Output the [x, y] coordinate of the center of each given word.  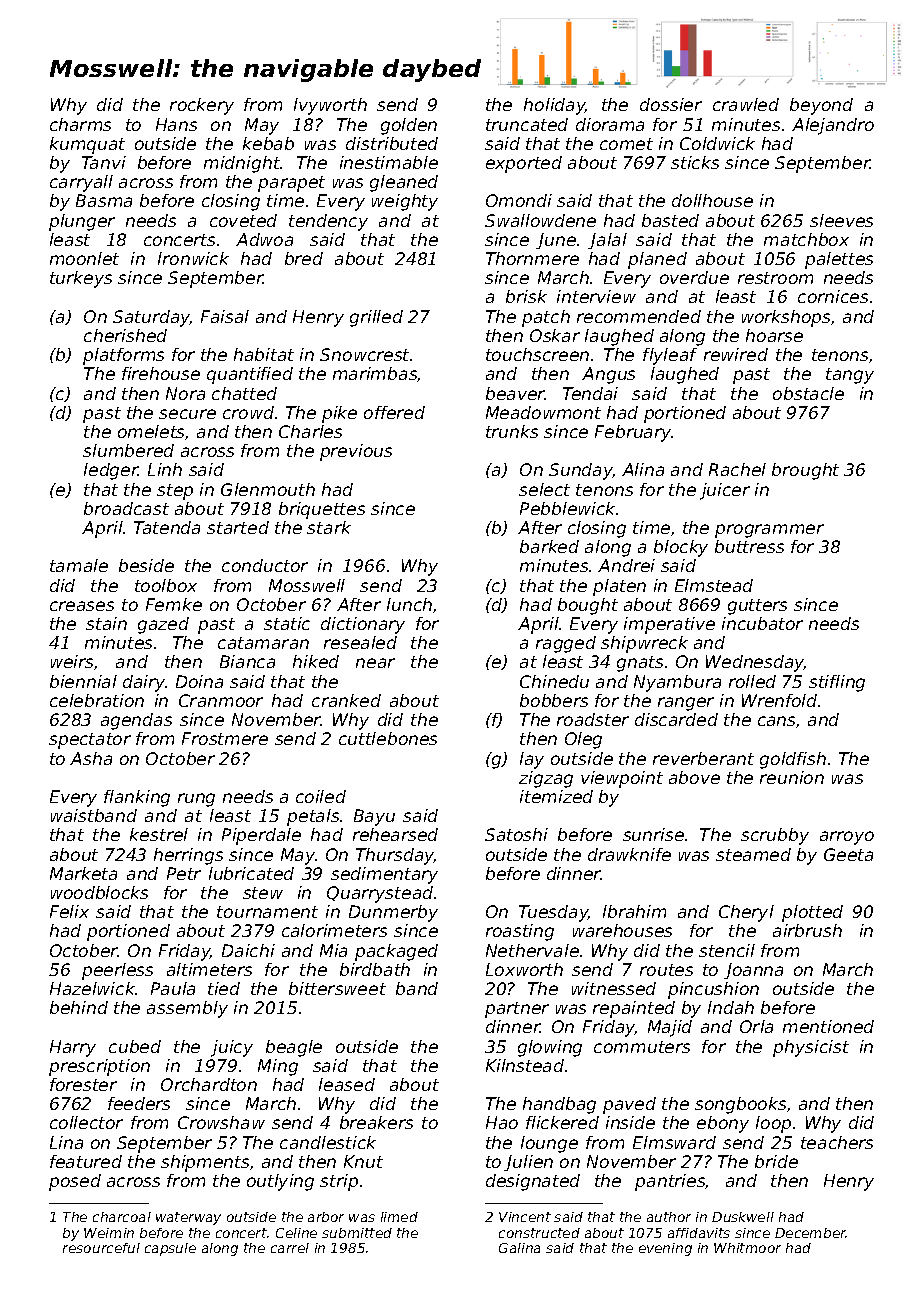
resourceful [101, 1248]
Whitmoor [747, 1248]
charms [80, 124]
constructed [539, 1233]
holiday [555, 106]
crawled [746, 104]
